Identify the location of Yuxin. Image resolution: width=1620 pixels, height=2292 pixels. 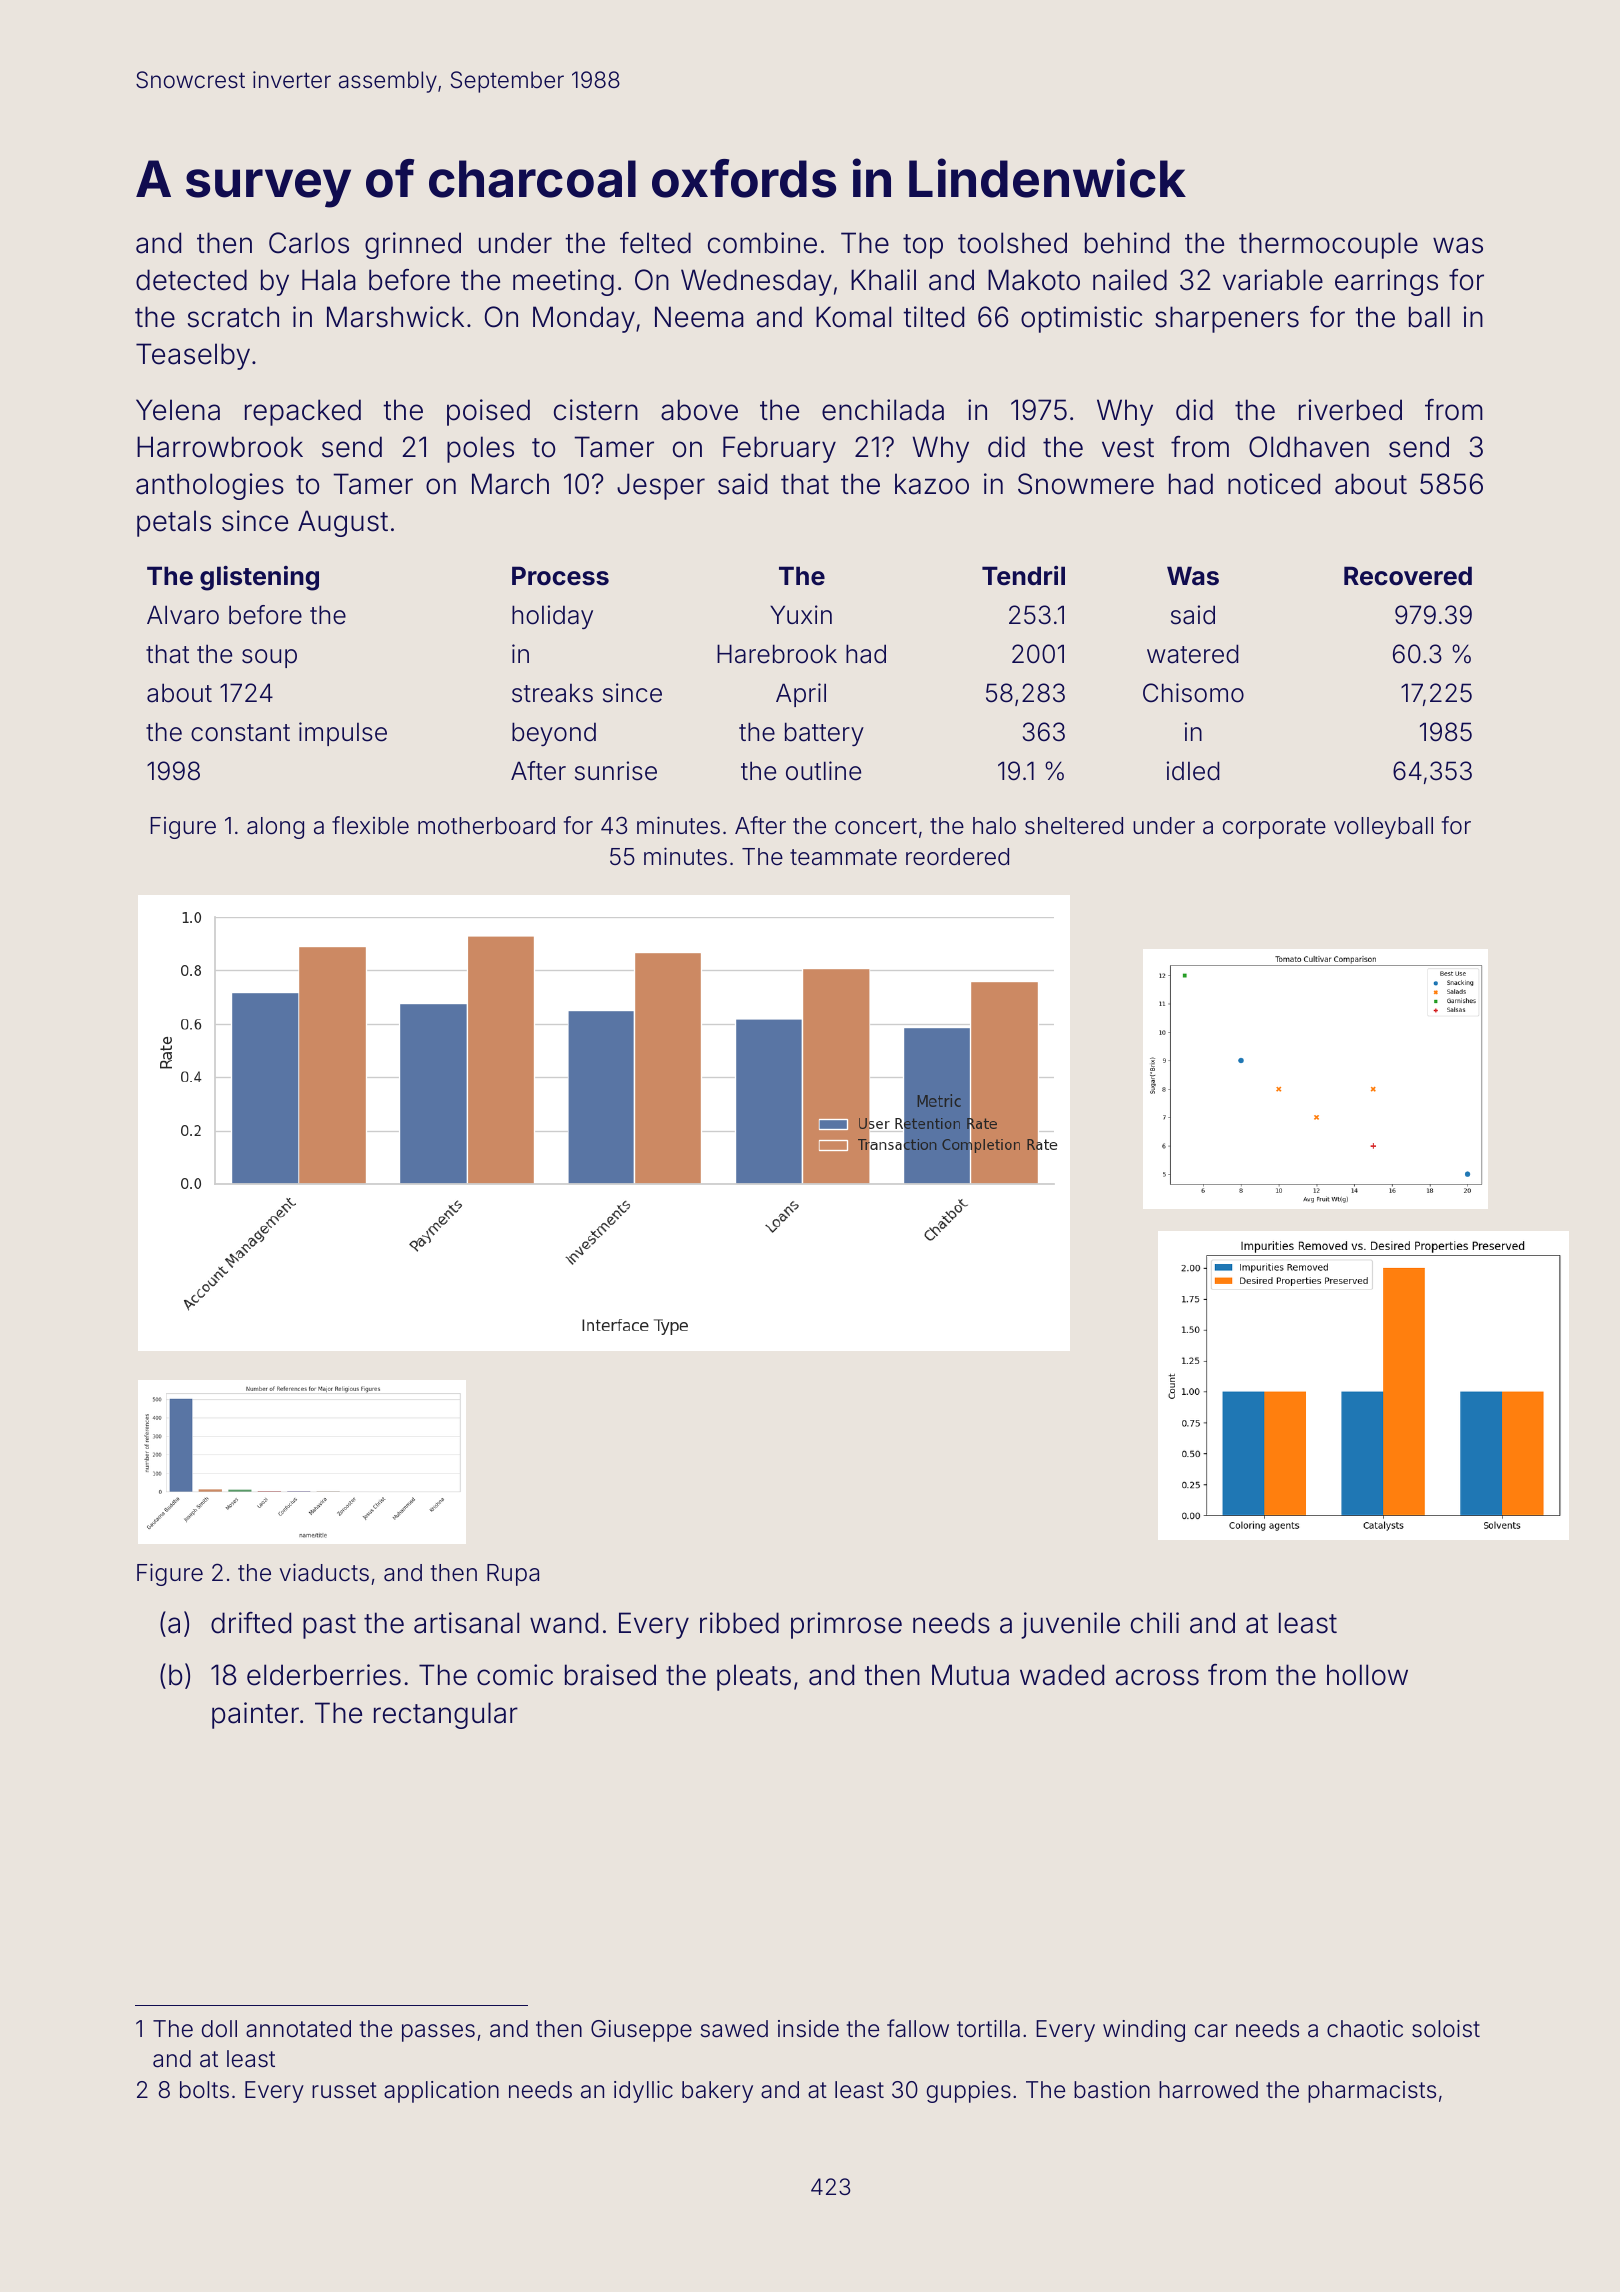
(801, 614).
